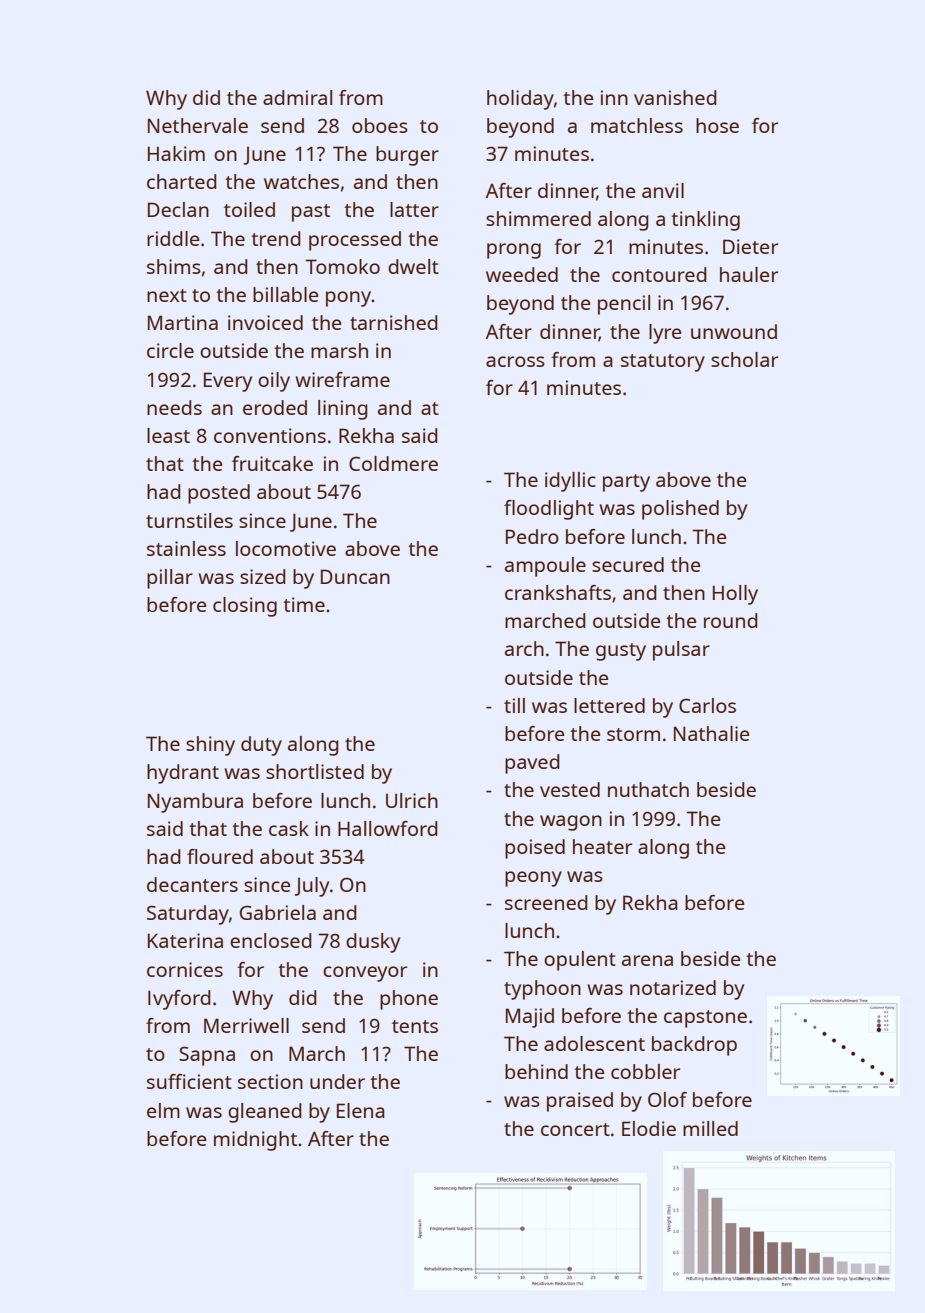 This screenshot has width=925, height=1313. What do you see at coordinates (183, 774) in the screenshot?
I see `hydrant` at bounding box center [183, 774].
